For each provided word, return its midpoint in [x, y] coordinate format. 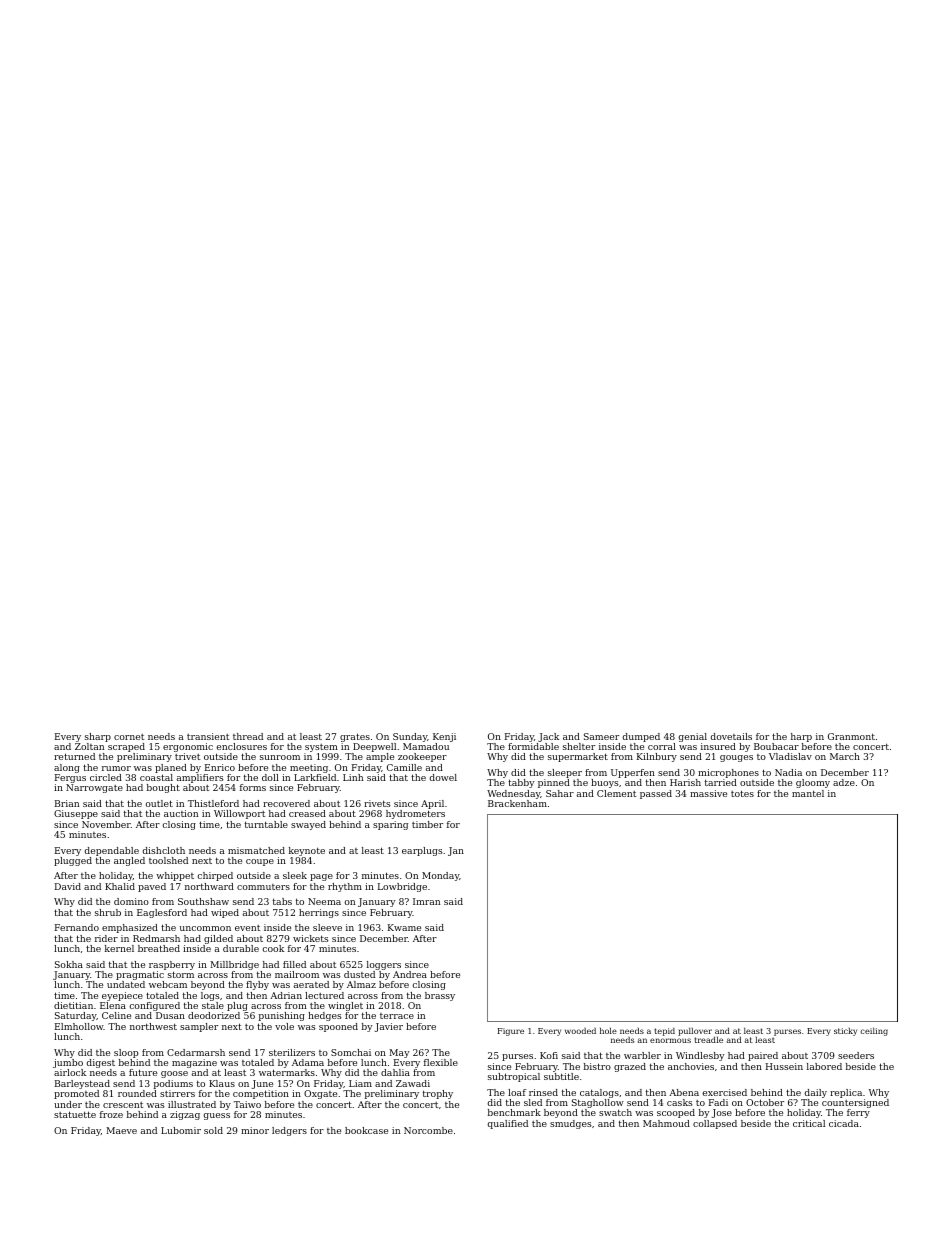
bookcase [366, 1130]
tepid [664, 1031]
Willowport [239, 814]
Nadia [788, 772]
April [432, 804]
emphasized [130, 928]
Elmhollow [79, 1026]
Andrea [410, 974]
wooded [580, 1031]
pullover [695, 1031]
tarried [721, 782]
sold [213, 1130]
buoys [605, 783]
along [67, 768]
